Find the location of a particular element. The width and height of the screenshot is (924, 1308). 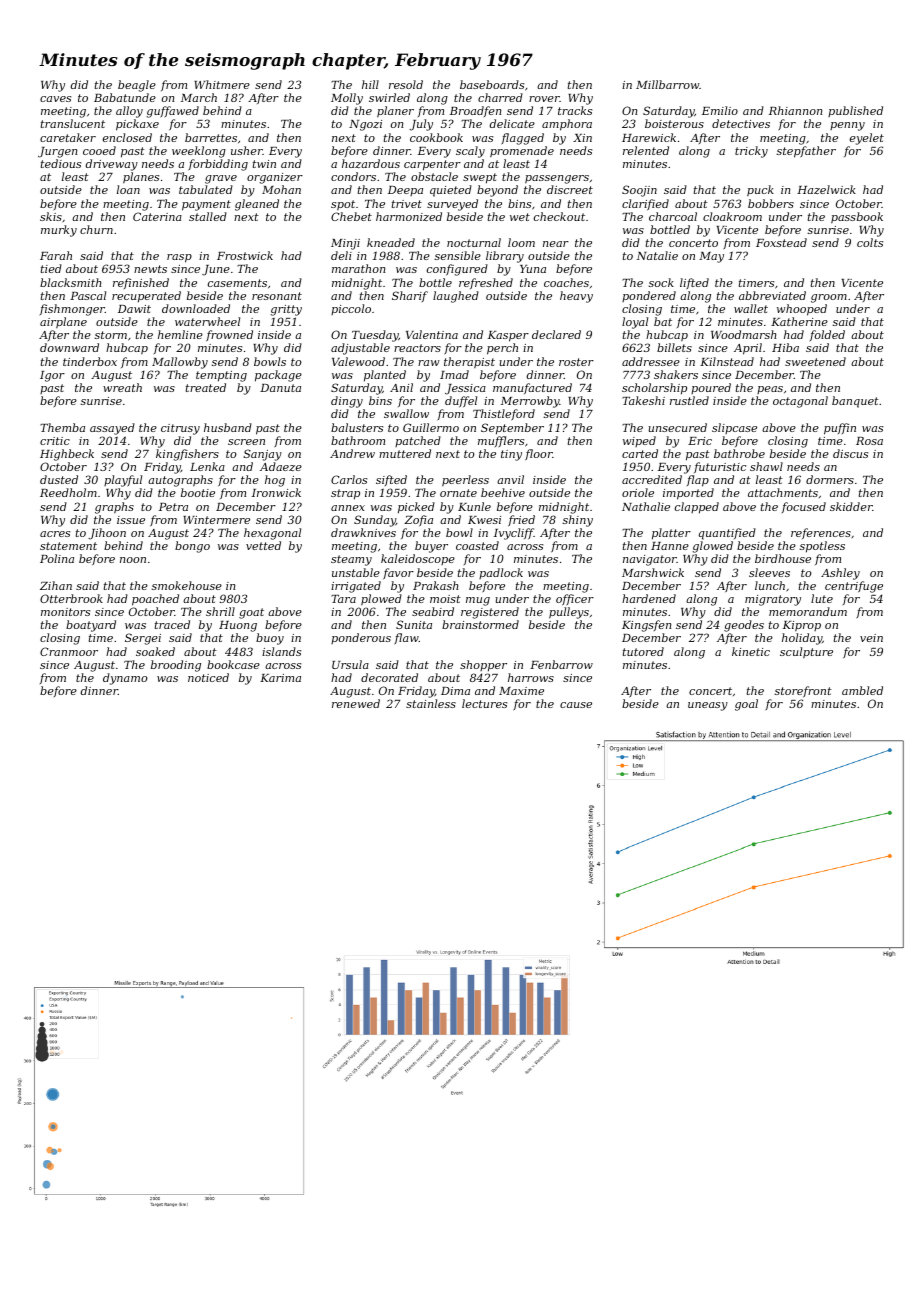

published is located at coordinates (855, 111).
